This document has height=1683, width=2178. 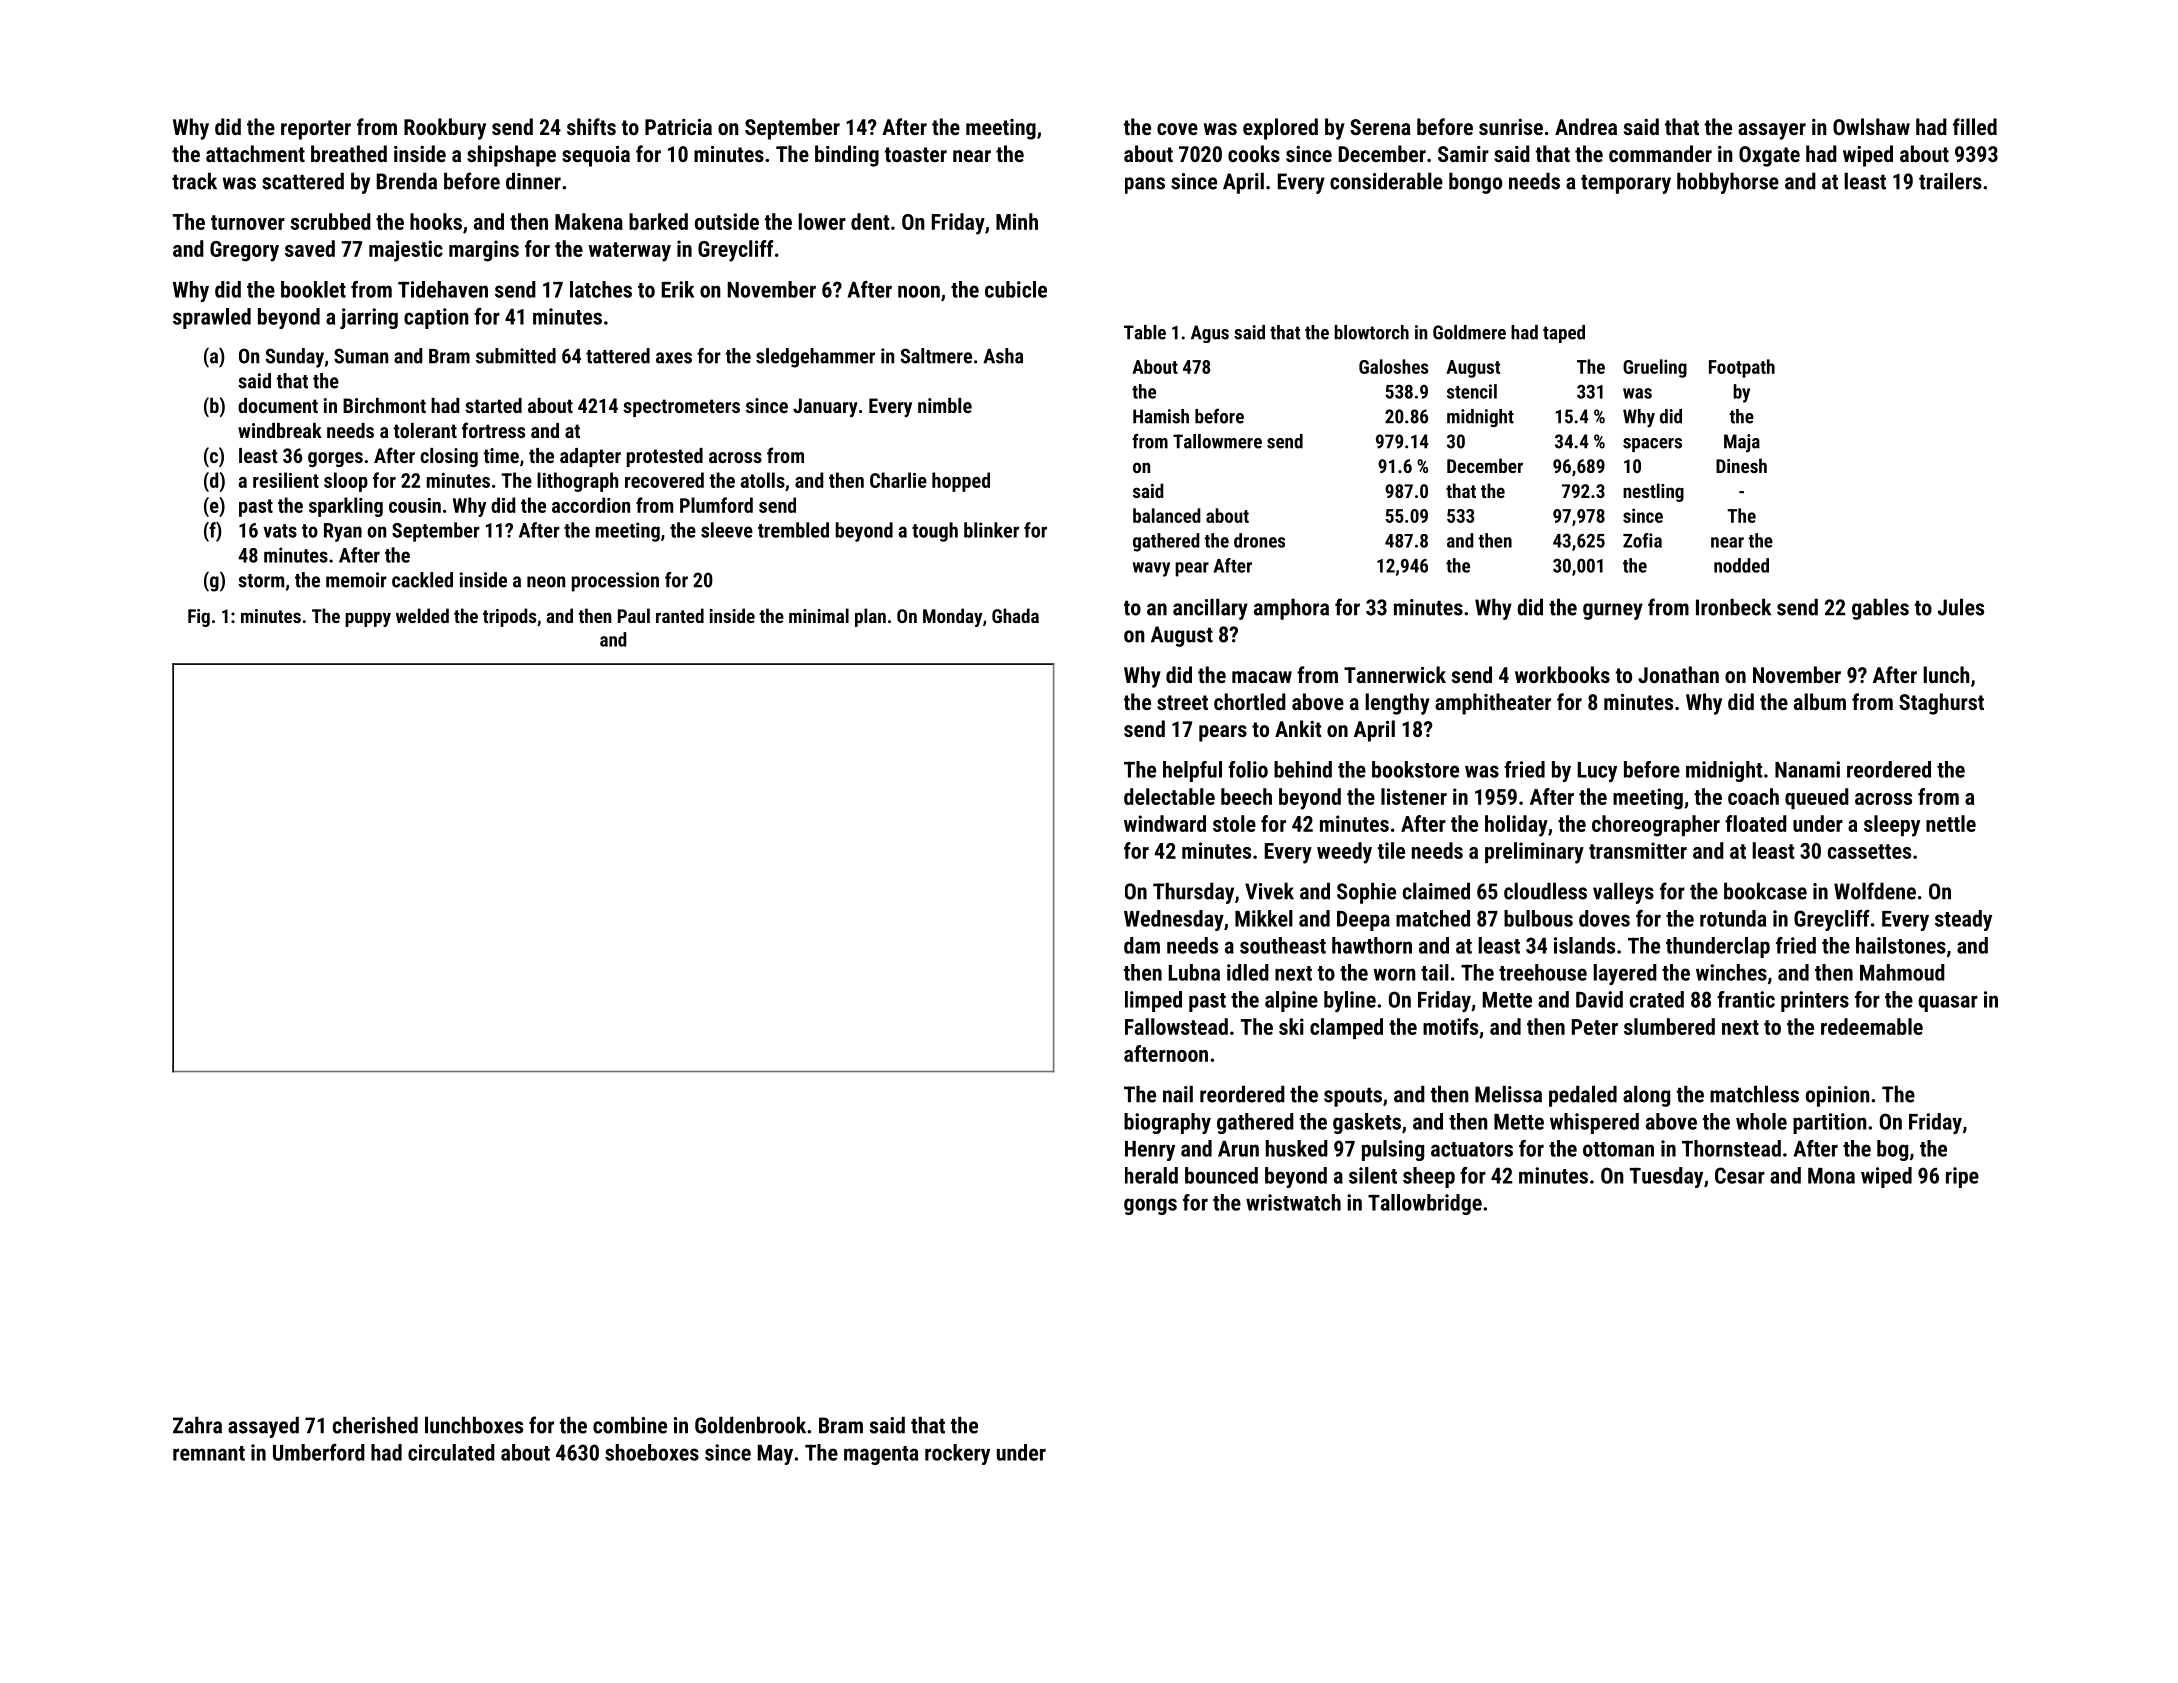 I want to click on nail, so click(x=1178, y=1094).
